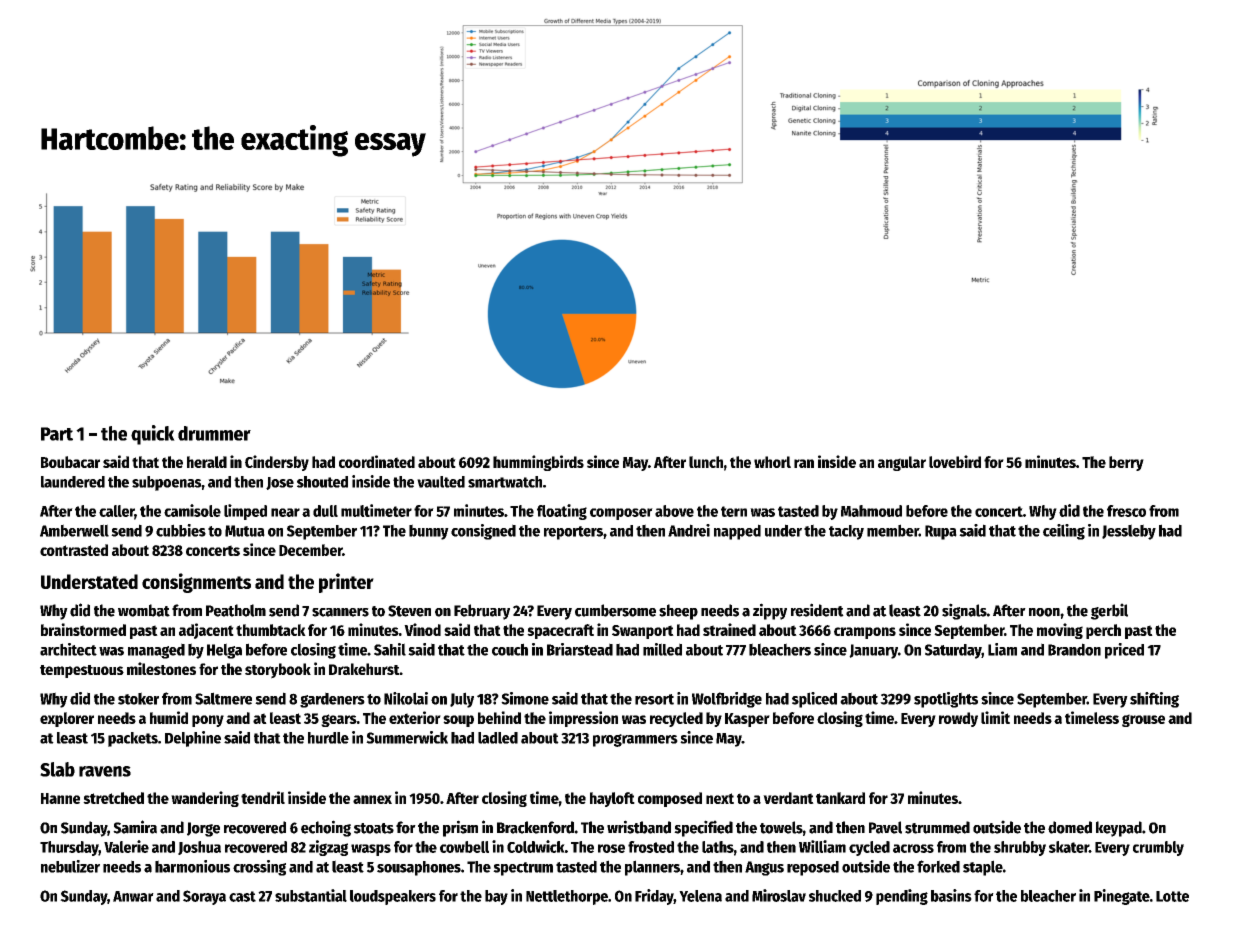  What do you see at coordinates (1070, 827) in the screenshot?
I see `domed` at bounding box center [1070, 827].
